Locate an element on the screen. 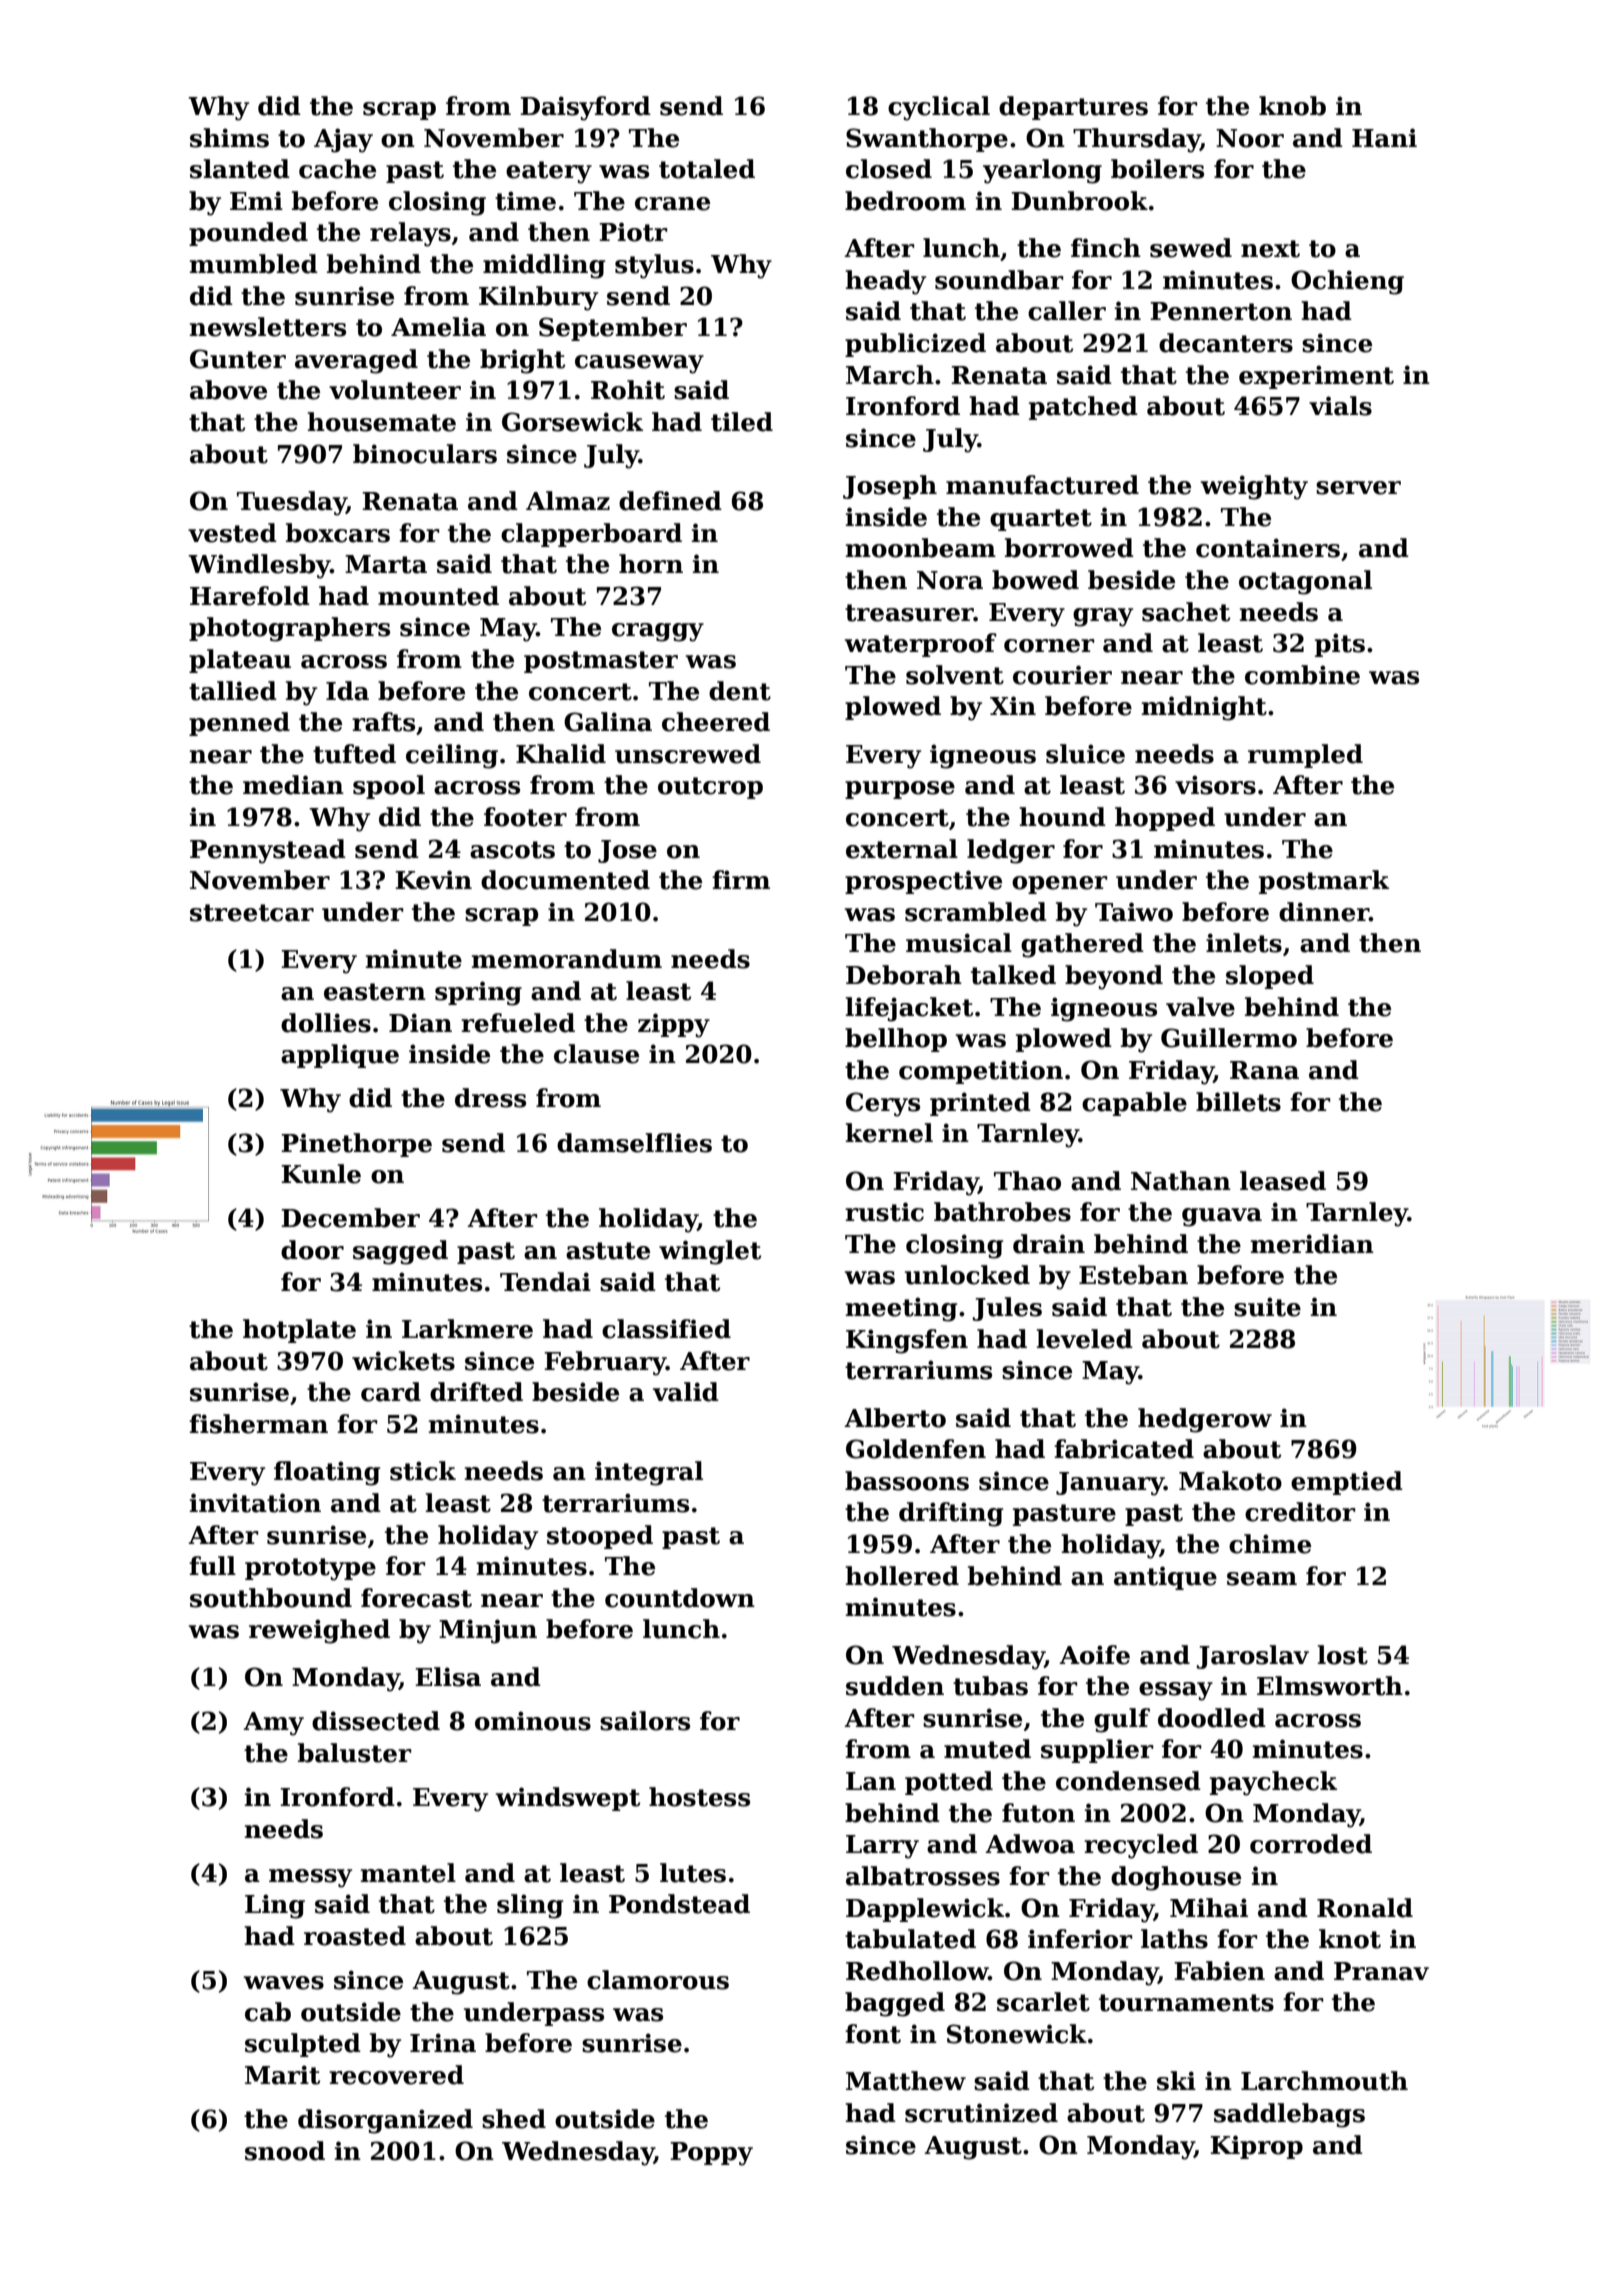 This screenshot has height=2292, width=1620. zippy is located at coordinates (674, 1025).
